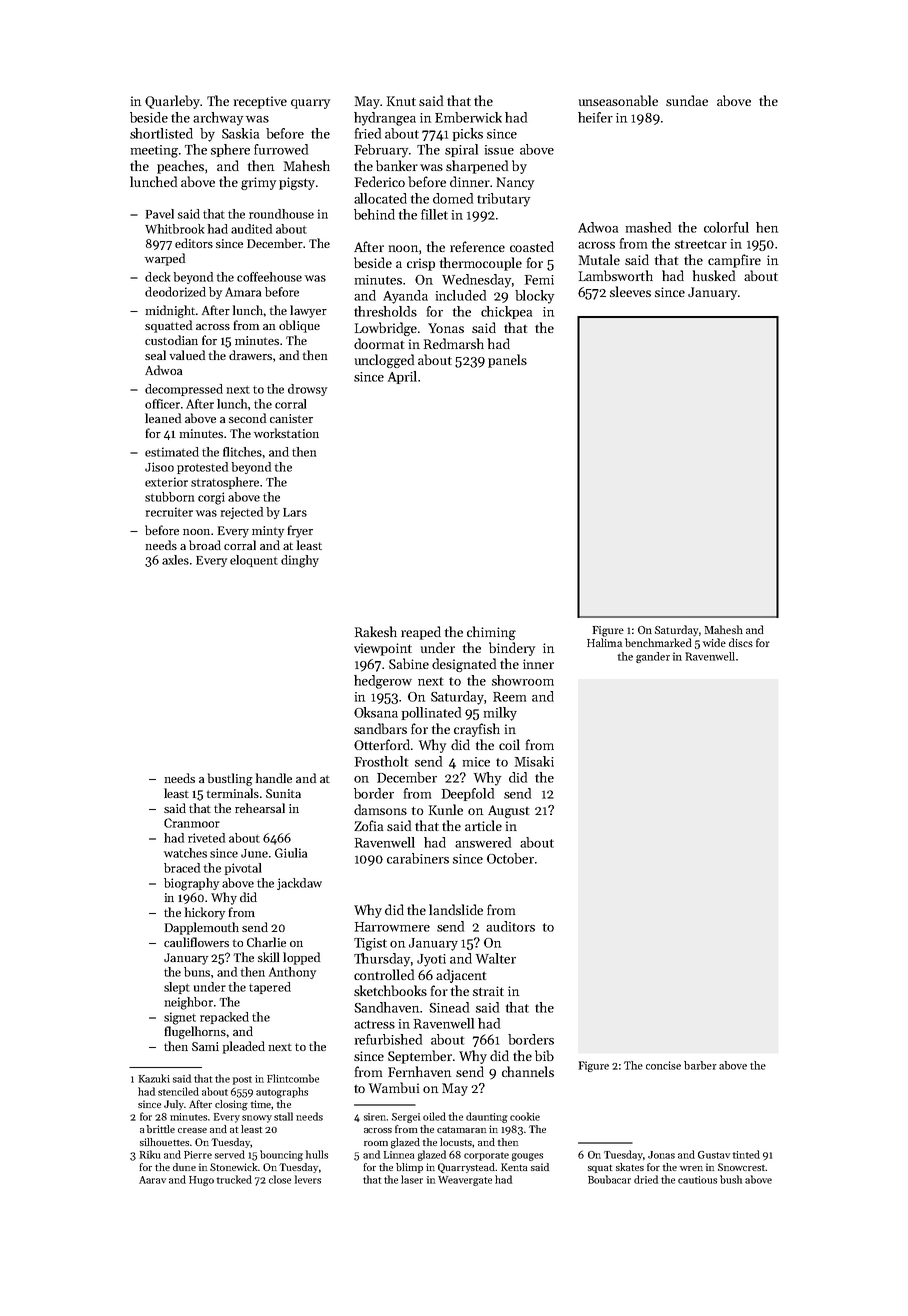  What do you see at coordinates (250, 355) in the image?
I see `drawers` at bounding box center [250, 355].
